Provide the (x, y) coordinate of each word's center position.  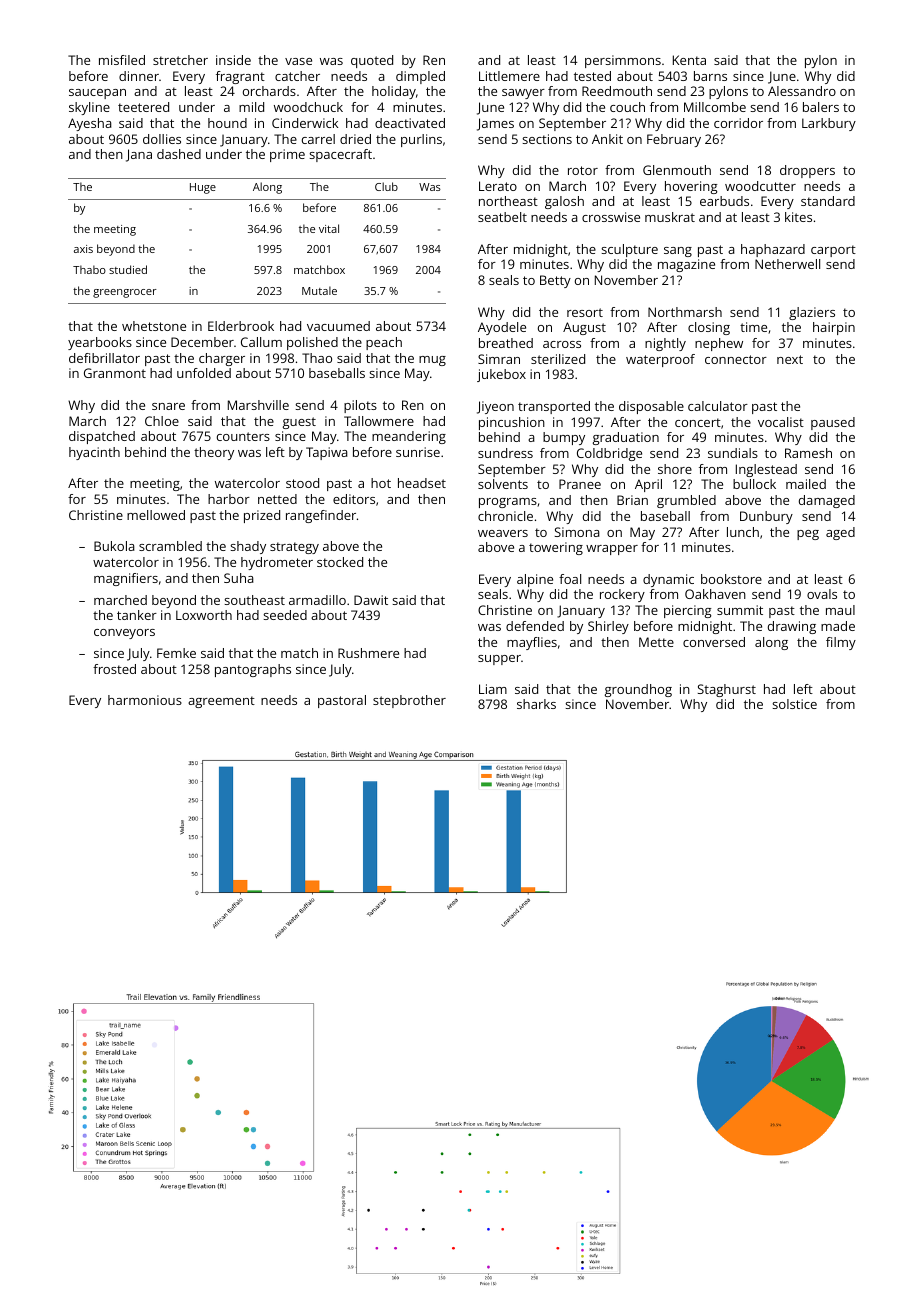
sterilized (558, 359)
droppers (807, 171)
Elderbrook (241, 326)
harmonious (145, 700)
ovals (822, 594)
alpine (535, 580)
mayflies (532, 643)
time (753, 327)
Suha (239, 578)
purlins (421, 140)
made (838, 626)
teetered (143, 107)
